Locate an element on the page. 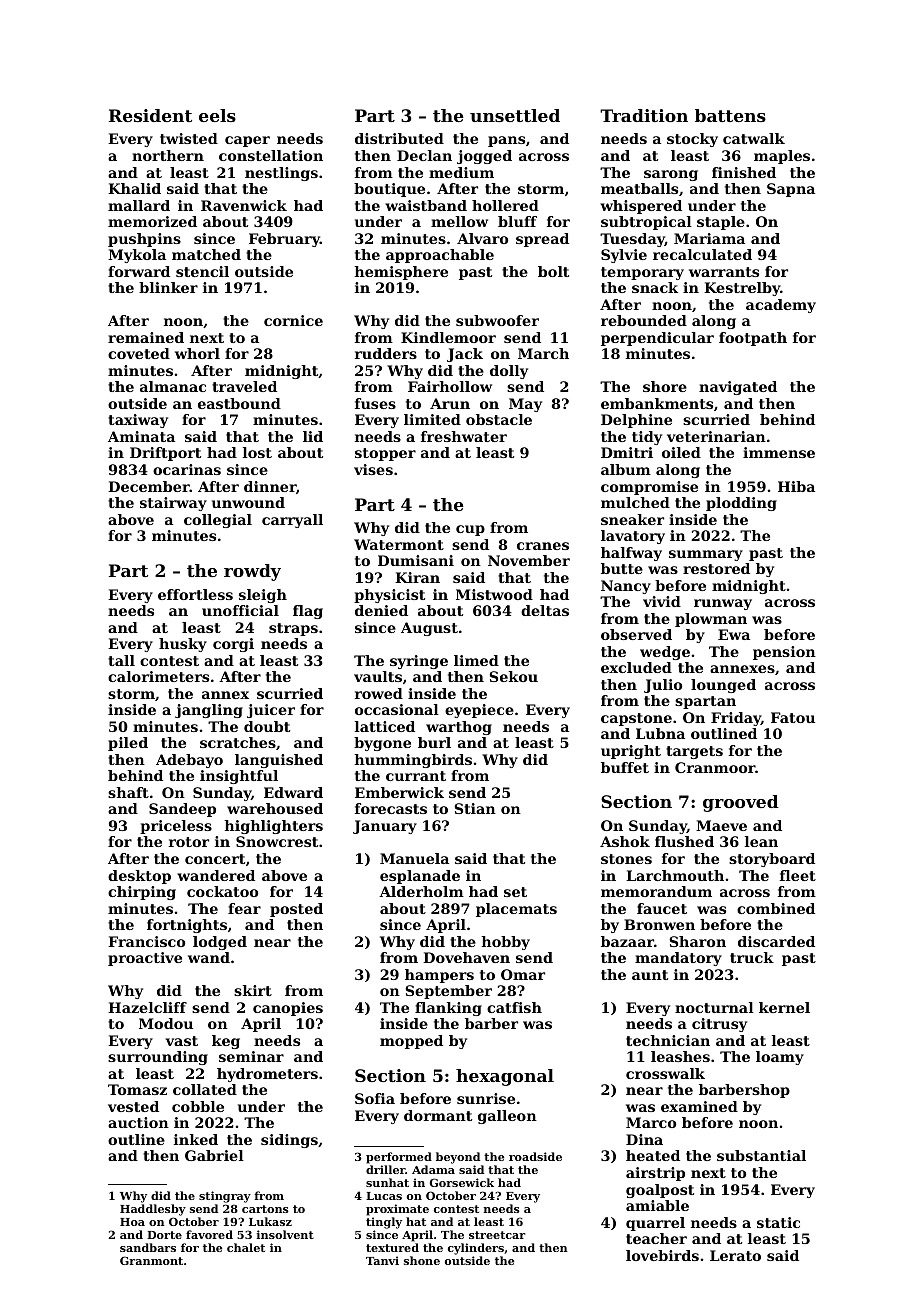 The image size is (924, 1308). shone is located at coordinates (422, 1260).
